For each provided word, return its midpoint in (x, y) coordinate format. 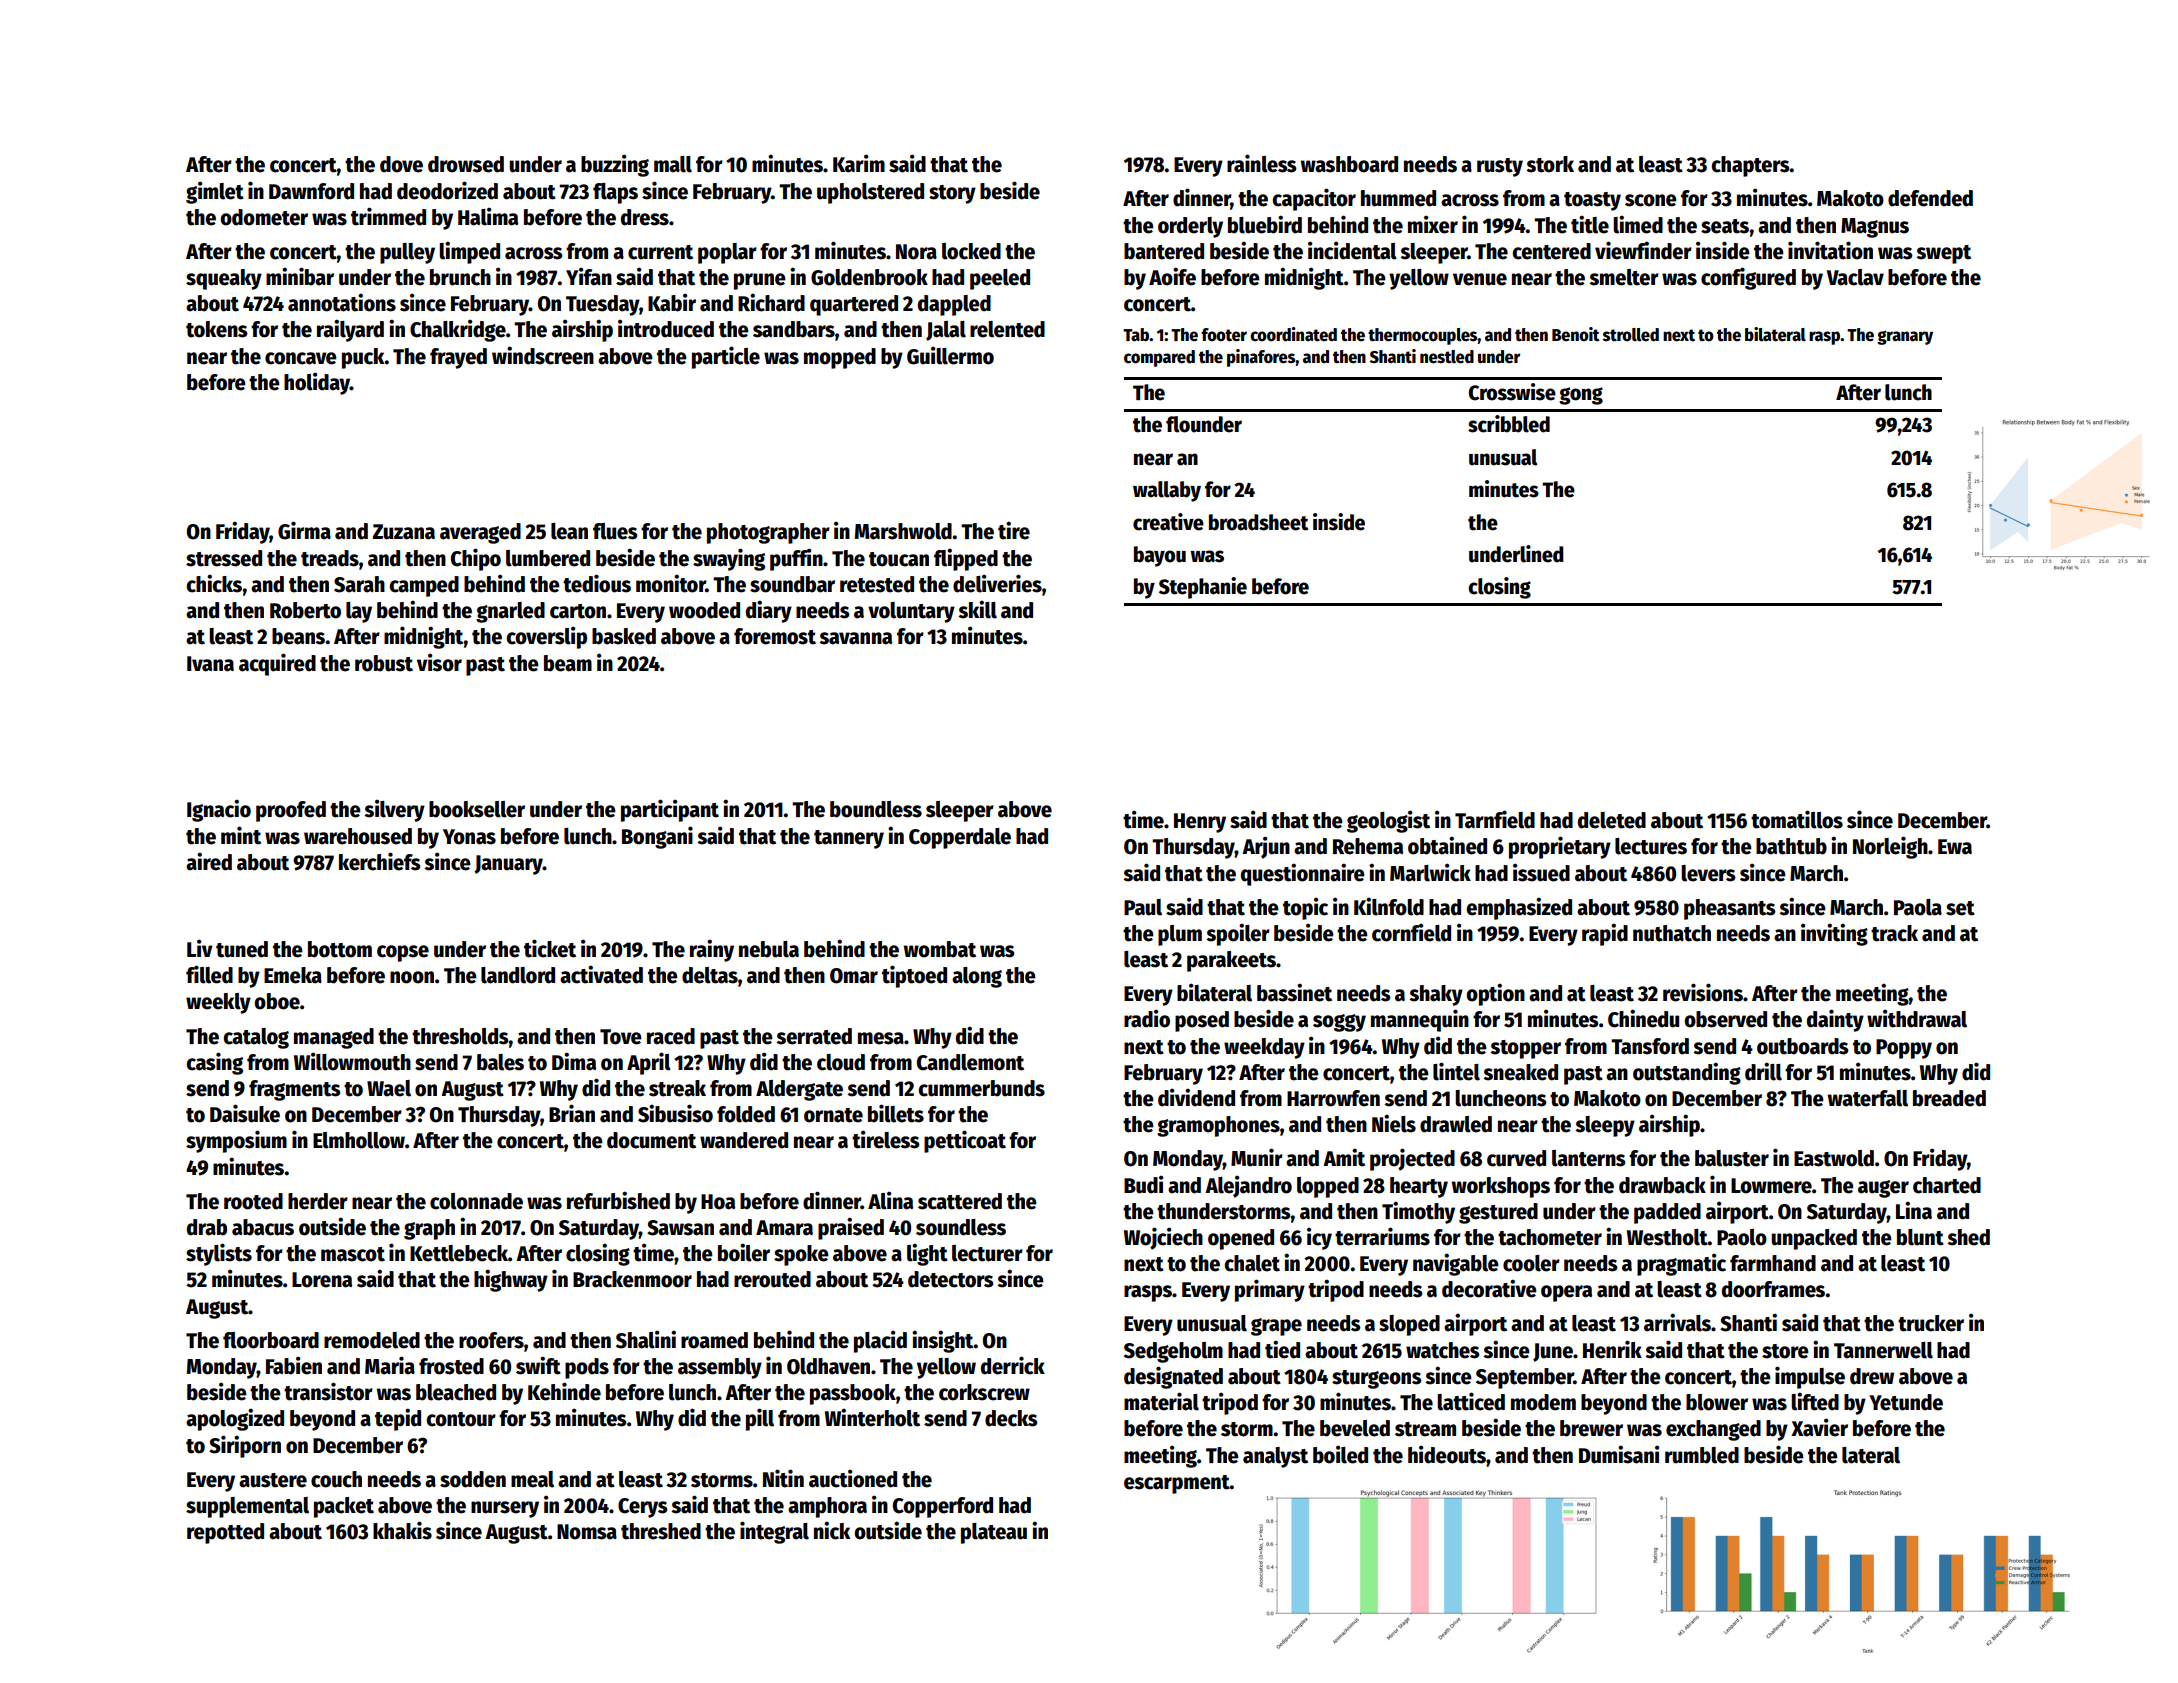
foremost (775, 636)
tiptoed (914, 976)
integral (774, 1532)
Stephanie (1203, 588)
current (660, 252)
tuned (242, 949)
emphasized (1519, 908)
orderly (1190, 227)
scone (1651, 200)
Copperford (943, 1507)
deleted (1612, 820)
